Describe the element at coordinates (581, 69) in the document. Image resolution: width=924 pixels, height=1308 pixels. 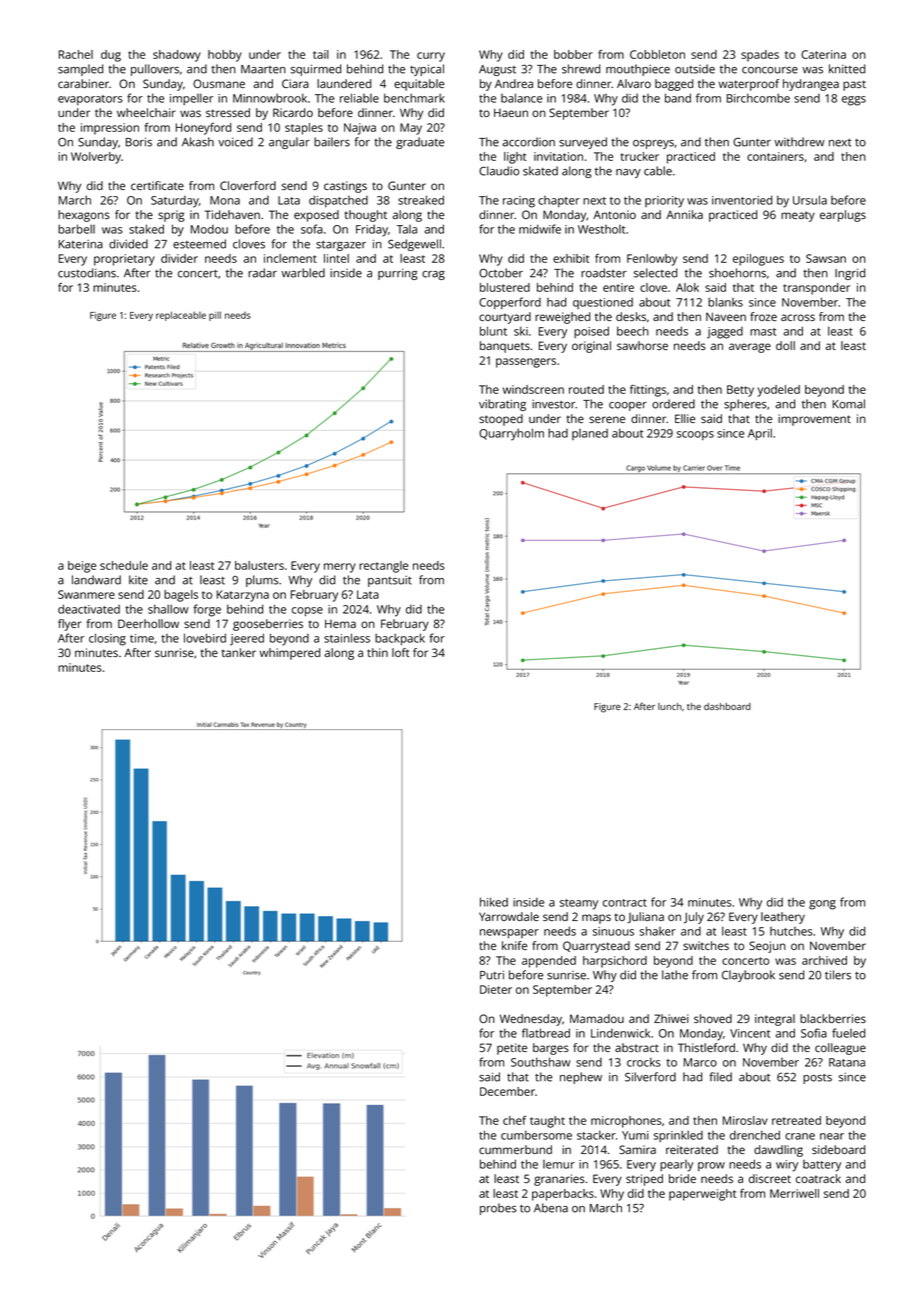
I see `shrewd` at that location.
